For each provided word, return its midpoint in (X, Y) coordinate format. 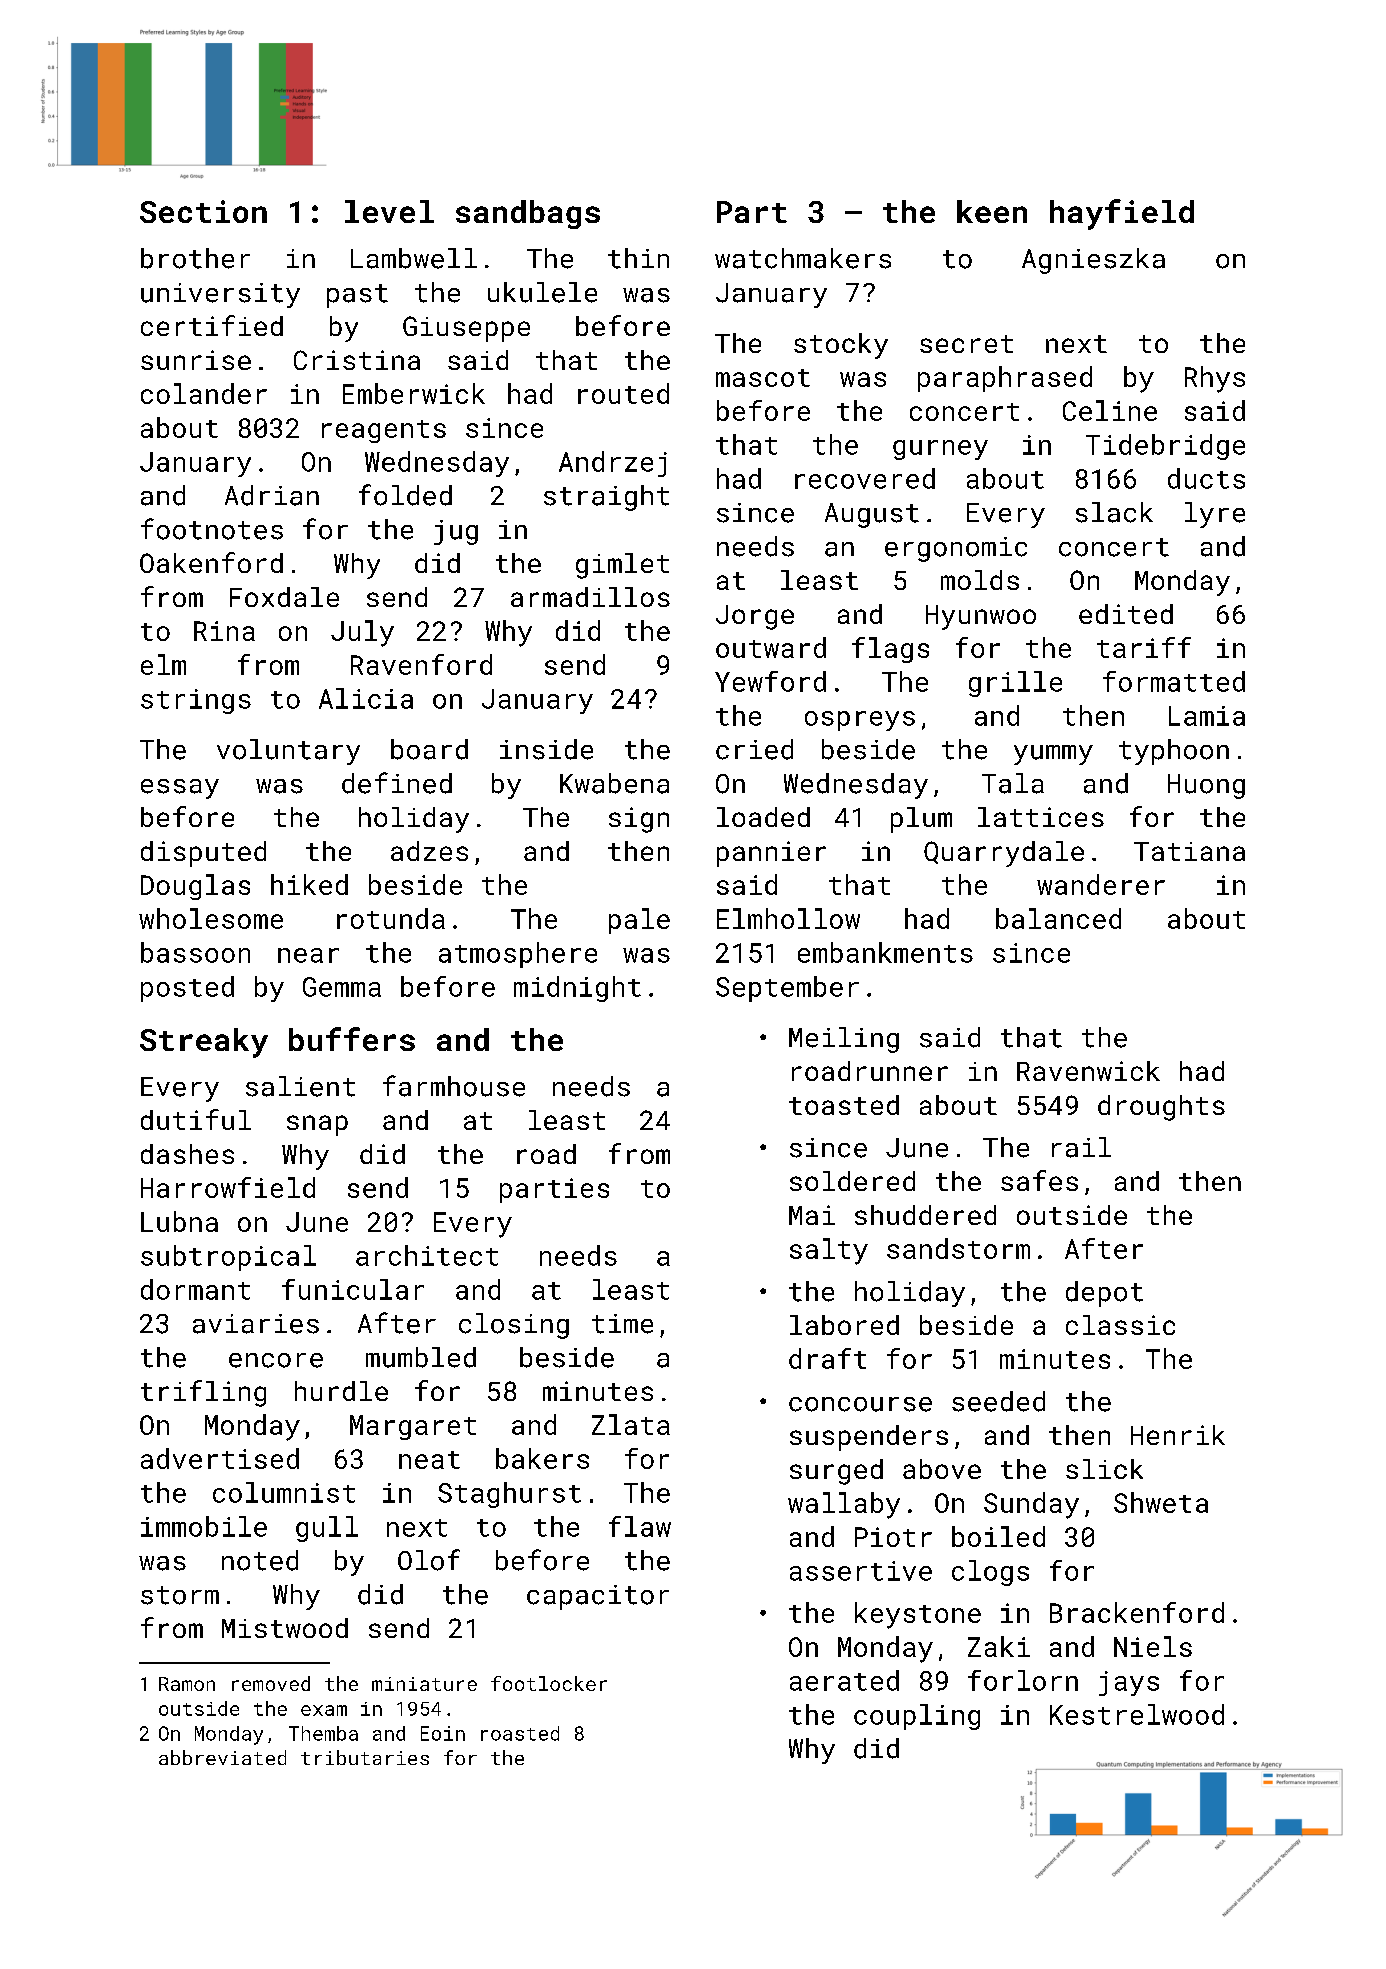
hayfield (1122, 214)
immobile (204, 1526)
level (389, 211)
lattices (1041, 817)
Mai (812, 1215)
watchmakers (803, 258)
